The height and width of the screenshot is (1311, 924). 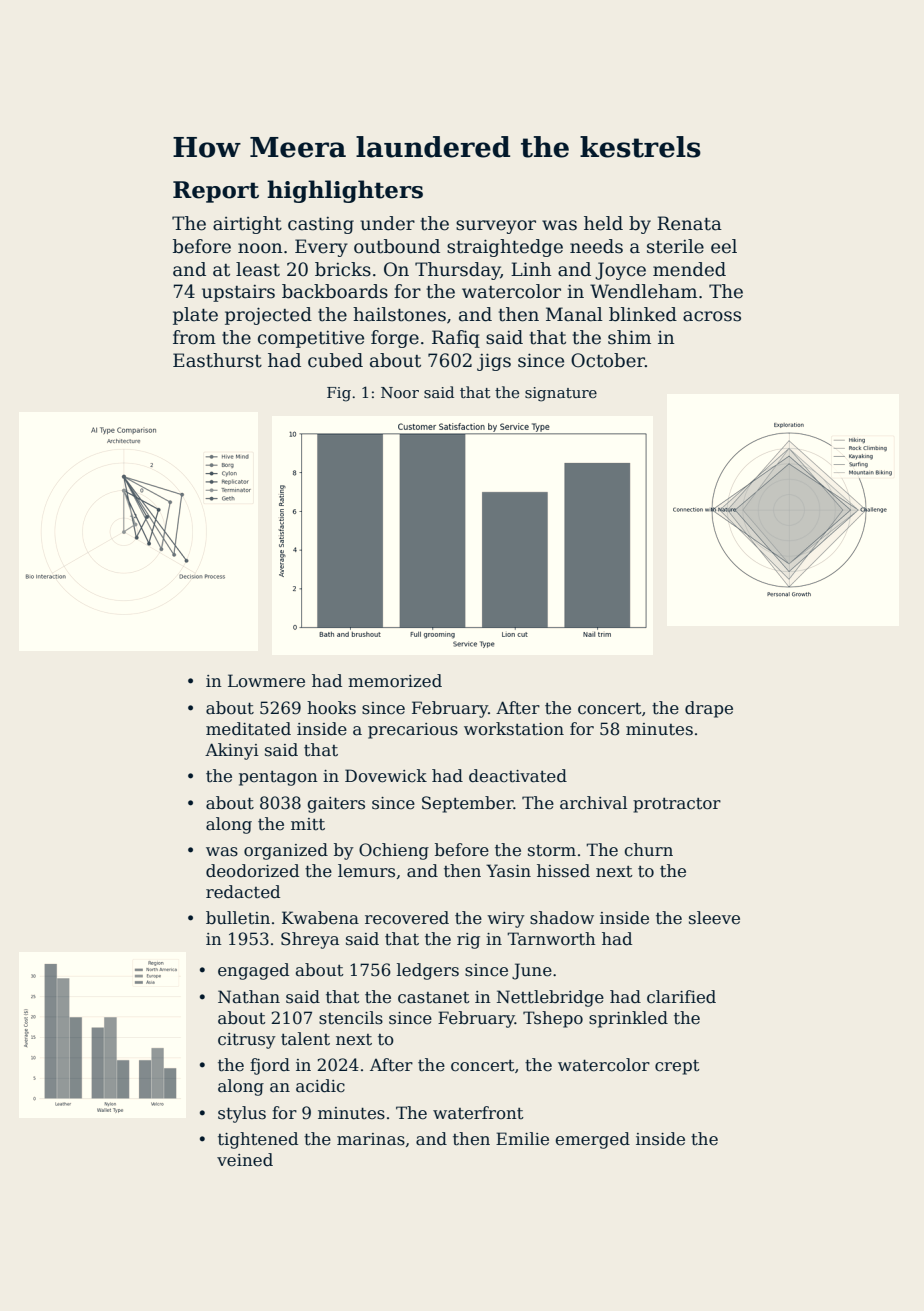 I want to click on Lowmere, so click(x=266, y=681).
